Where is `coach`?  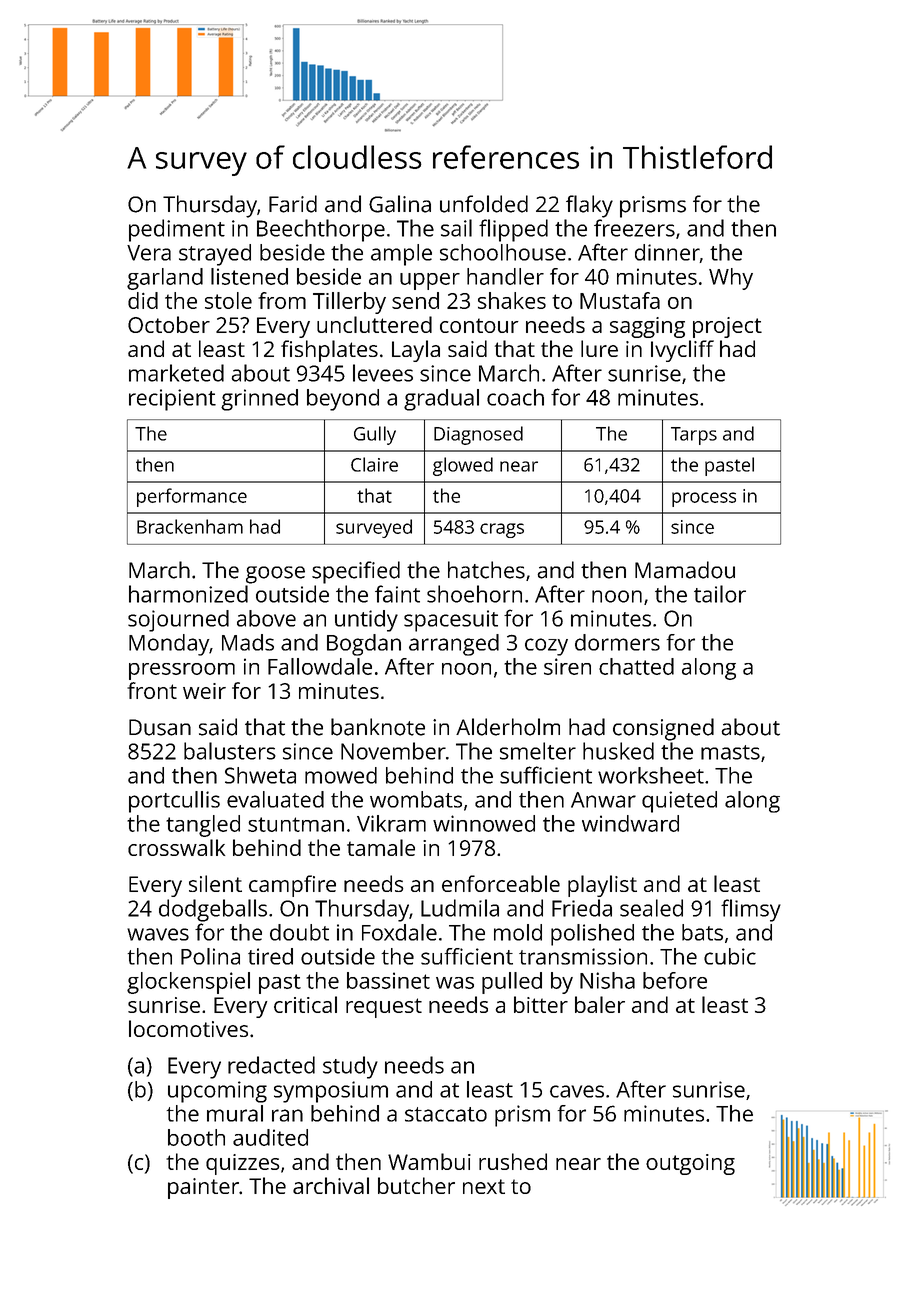
coach is located at coordinates (515, 397).
